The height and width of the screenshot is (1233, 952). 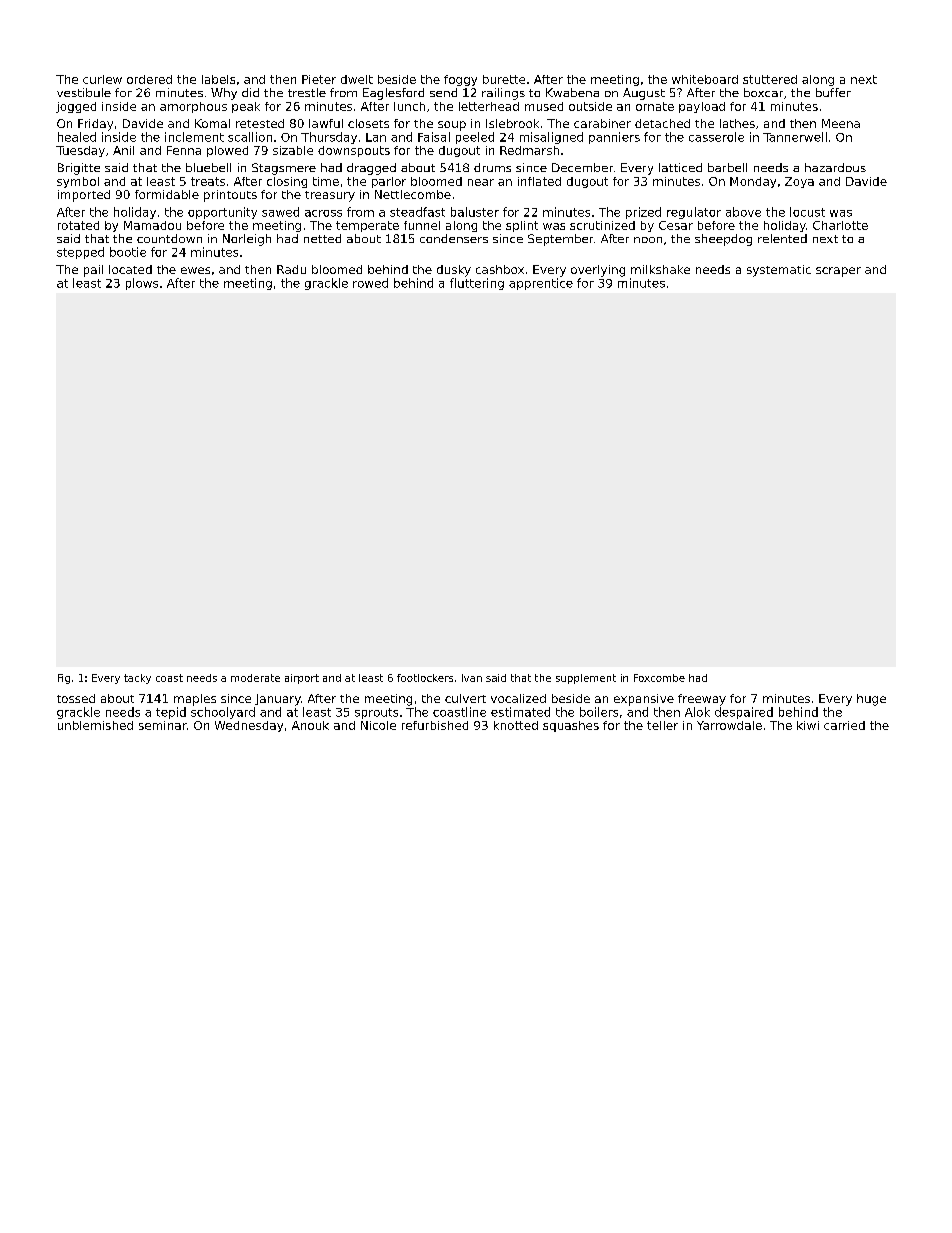 I want to click on systematic, so click(x=779, y=271).
